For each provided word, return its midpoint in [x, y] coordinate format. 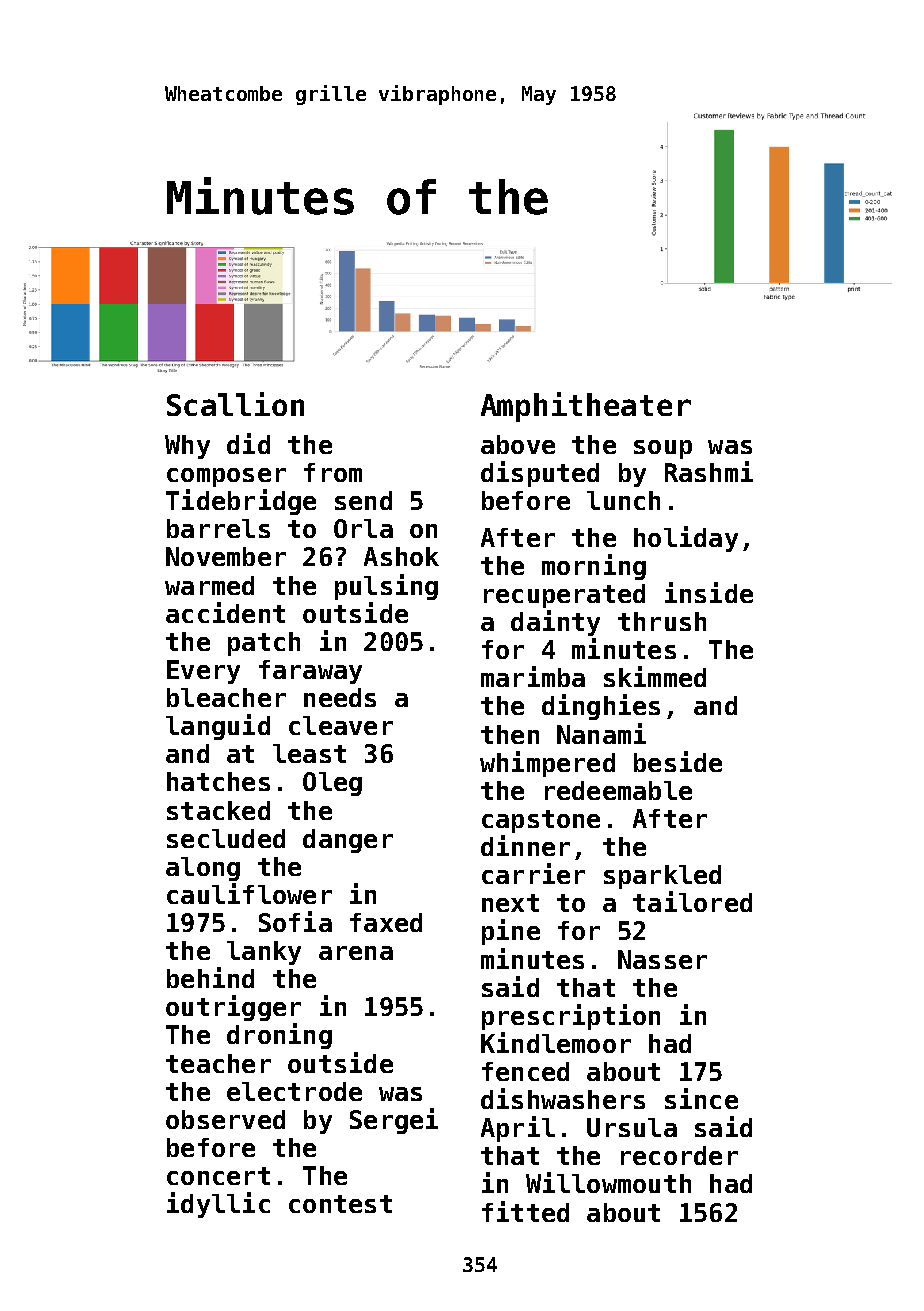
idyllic [218, 1205]
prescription [571, 1017]
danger [348, 841]
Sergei [394, 1121]
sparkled [662, 877]
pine [511, 932]
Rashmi [709, 471]
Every [203, 672]
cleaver [341, 725]
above [518, 444]
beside [678, 761]
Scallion [235, 404]
